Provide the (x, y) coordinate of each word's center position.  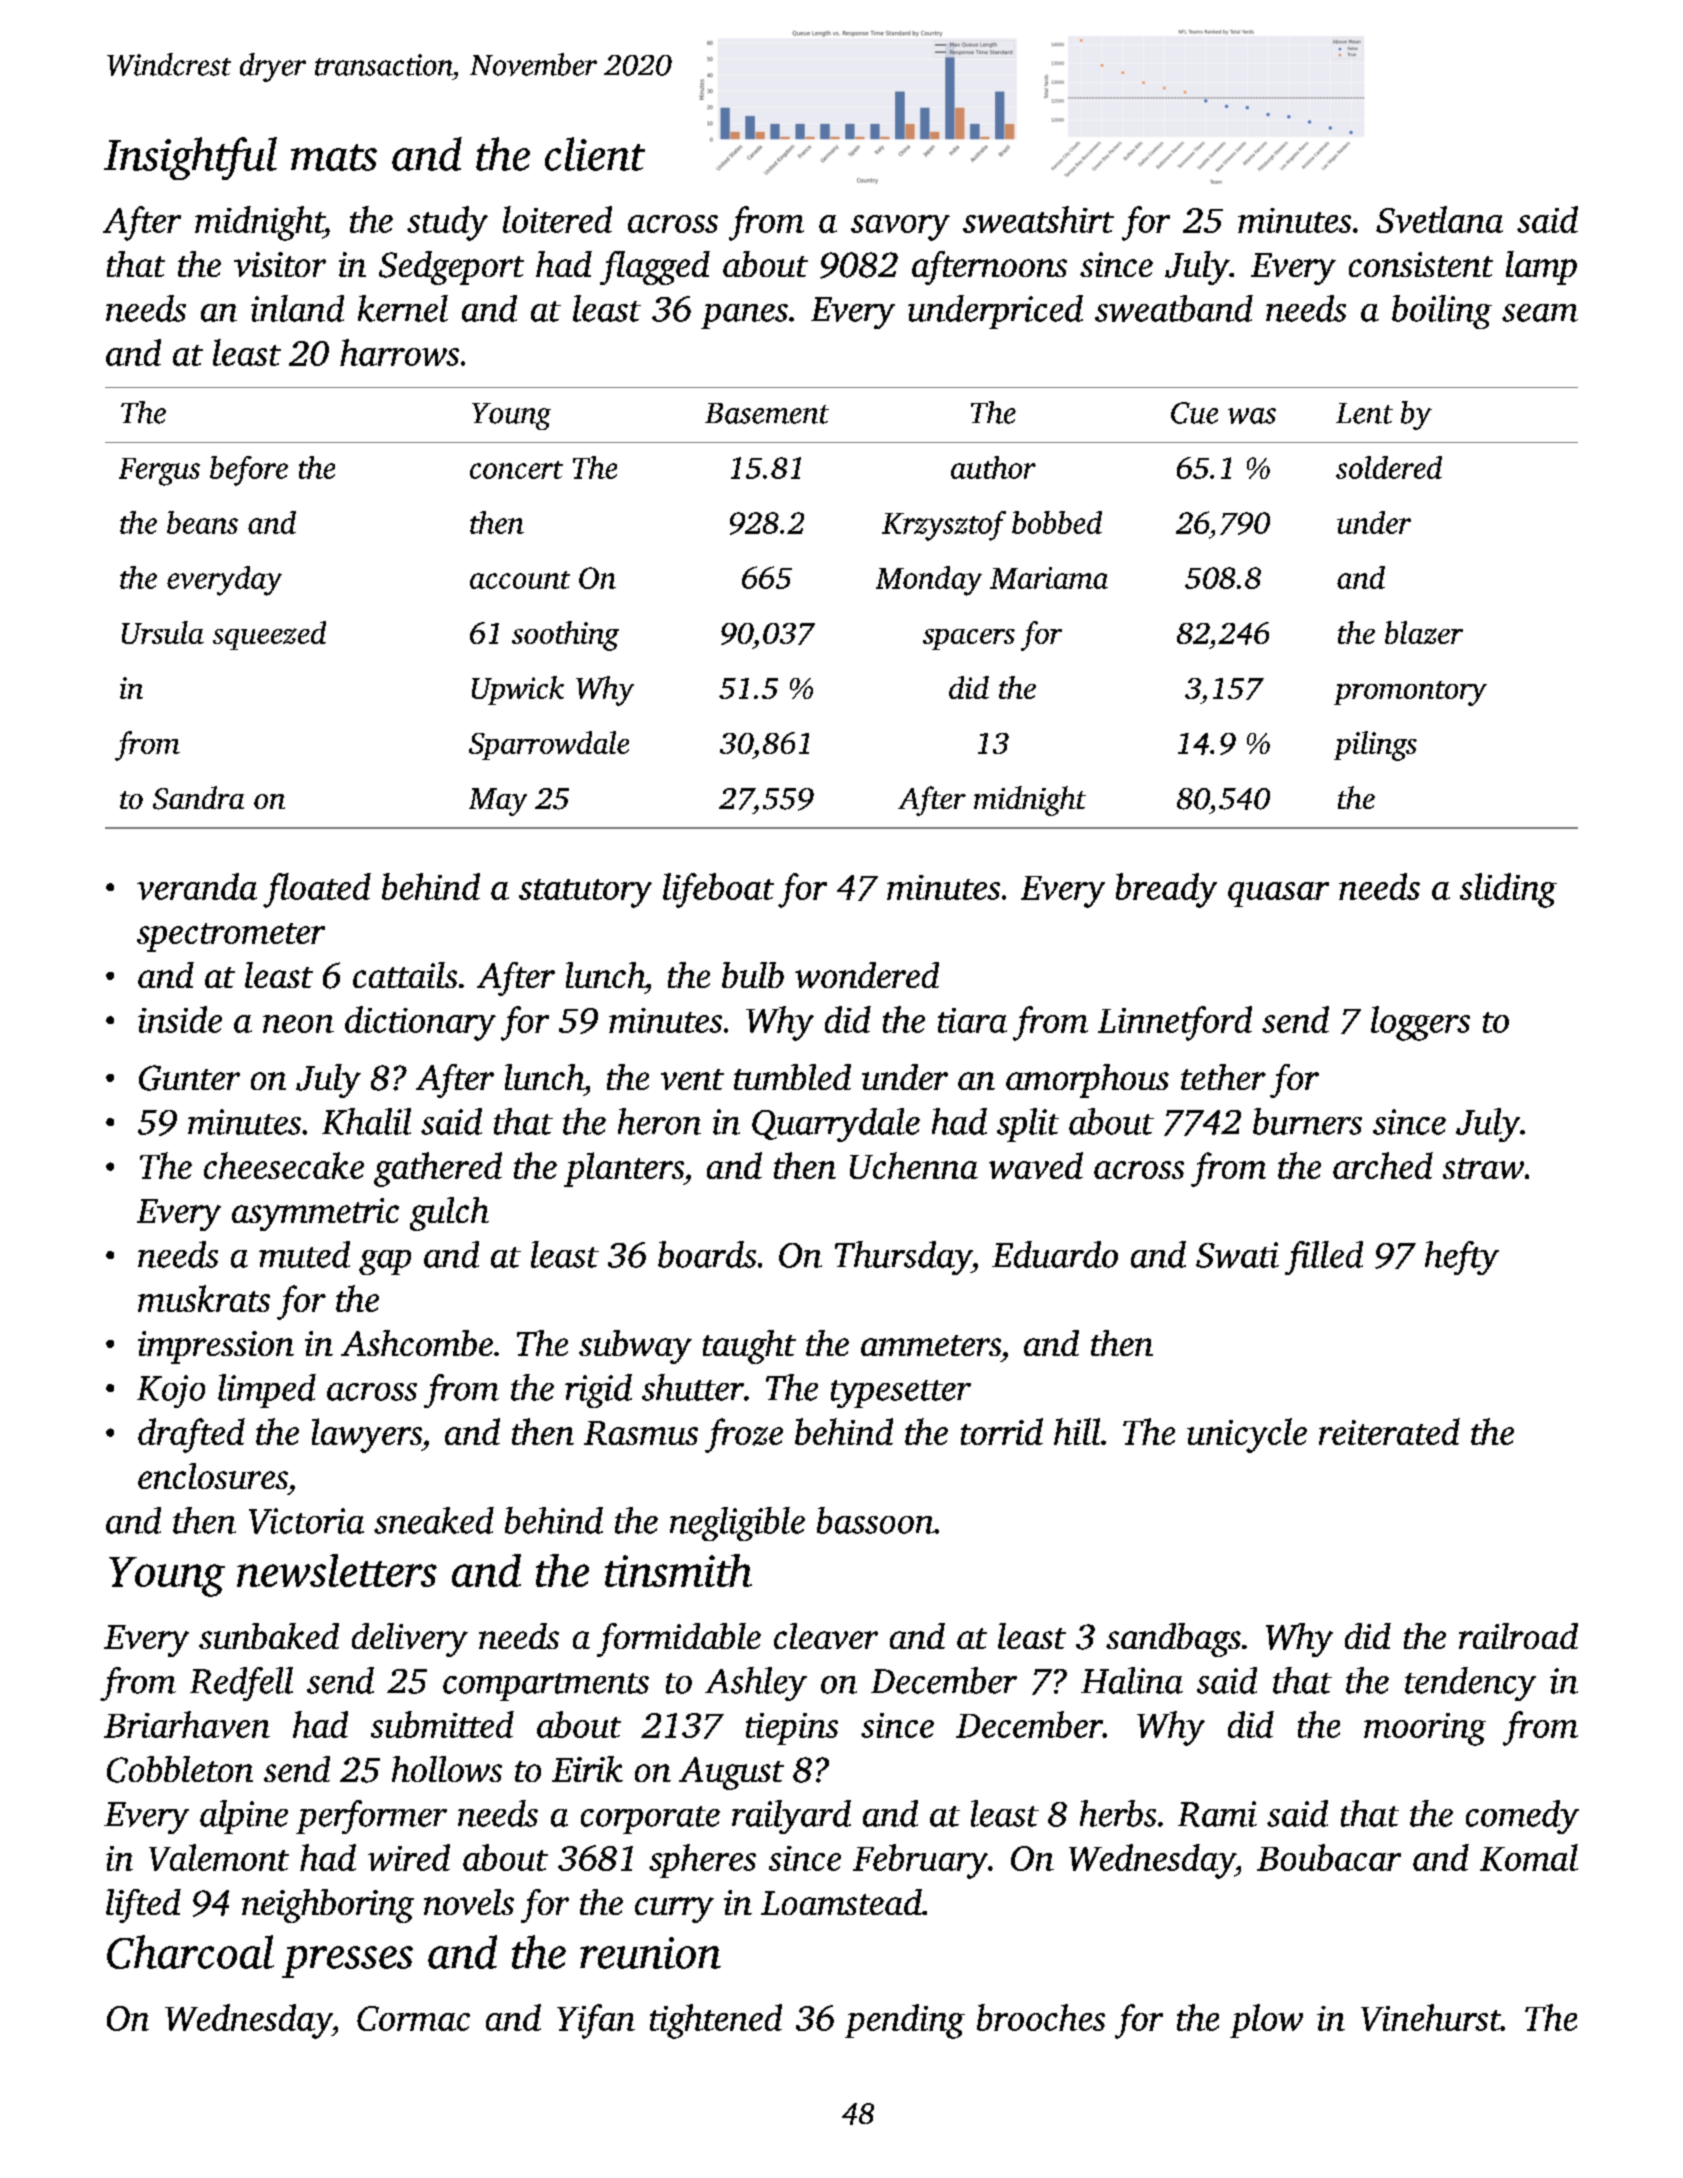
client (595, 154)
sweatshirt (1038, 219)
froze (744, 1435)
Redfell (241, 1684)
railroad (1518, 1636)
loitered (557, 219)
